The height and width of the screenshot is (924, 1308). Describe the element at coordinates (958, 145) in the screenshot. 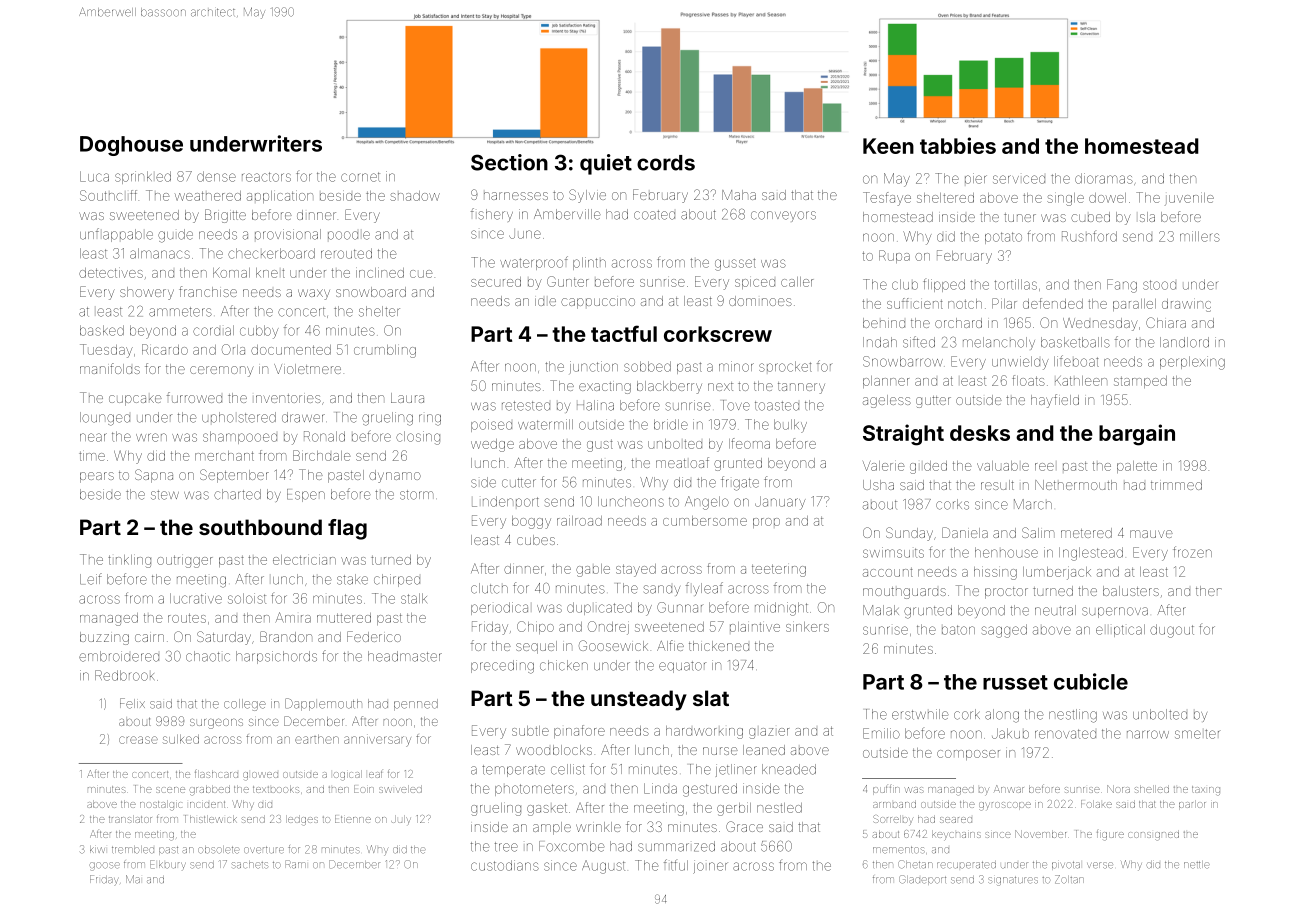

I see `tabbies` at that location.
